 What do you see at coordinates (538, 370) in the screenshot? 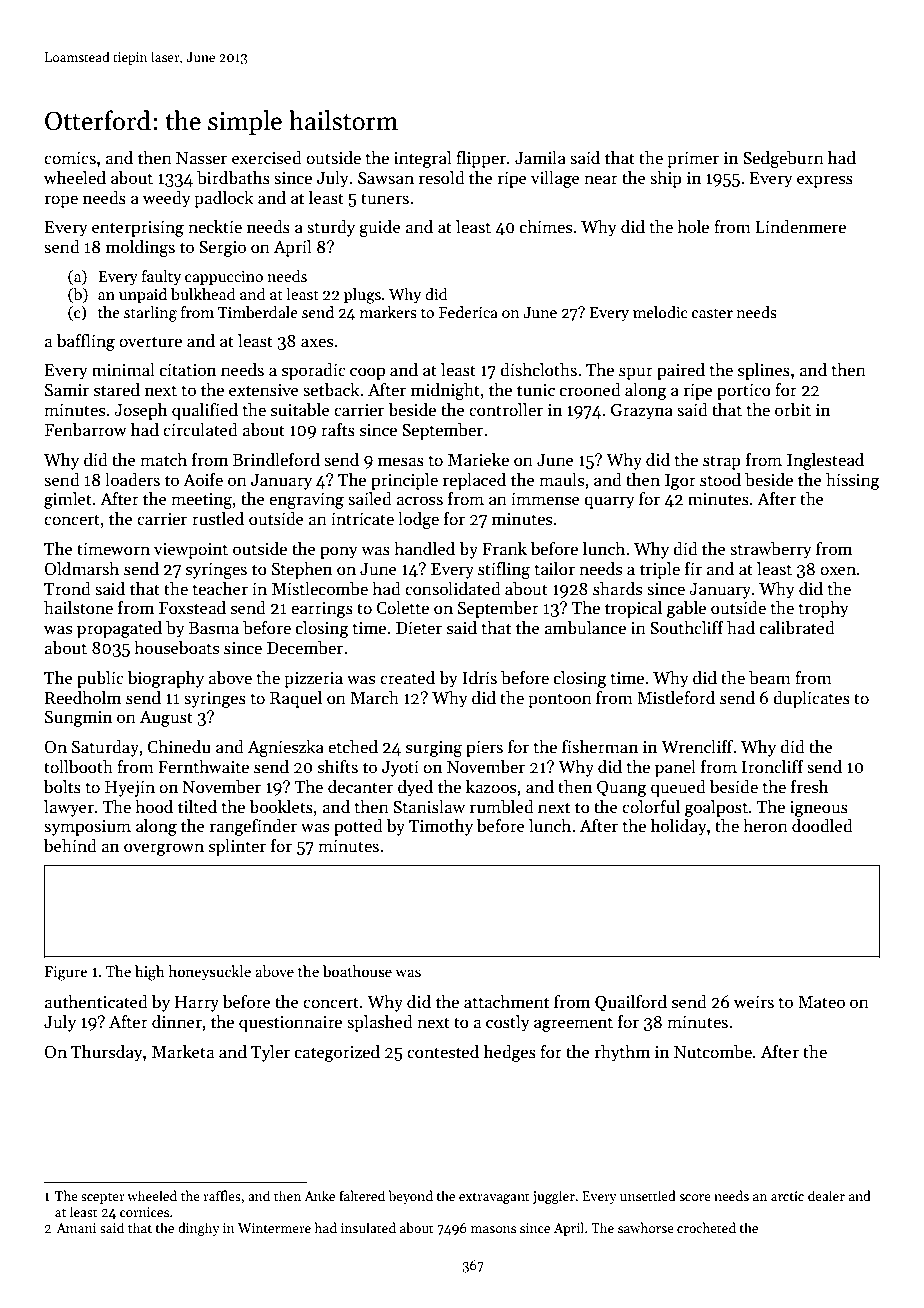
I see `dishcloths` at bounding box center [538, 370].
